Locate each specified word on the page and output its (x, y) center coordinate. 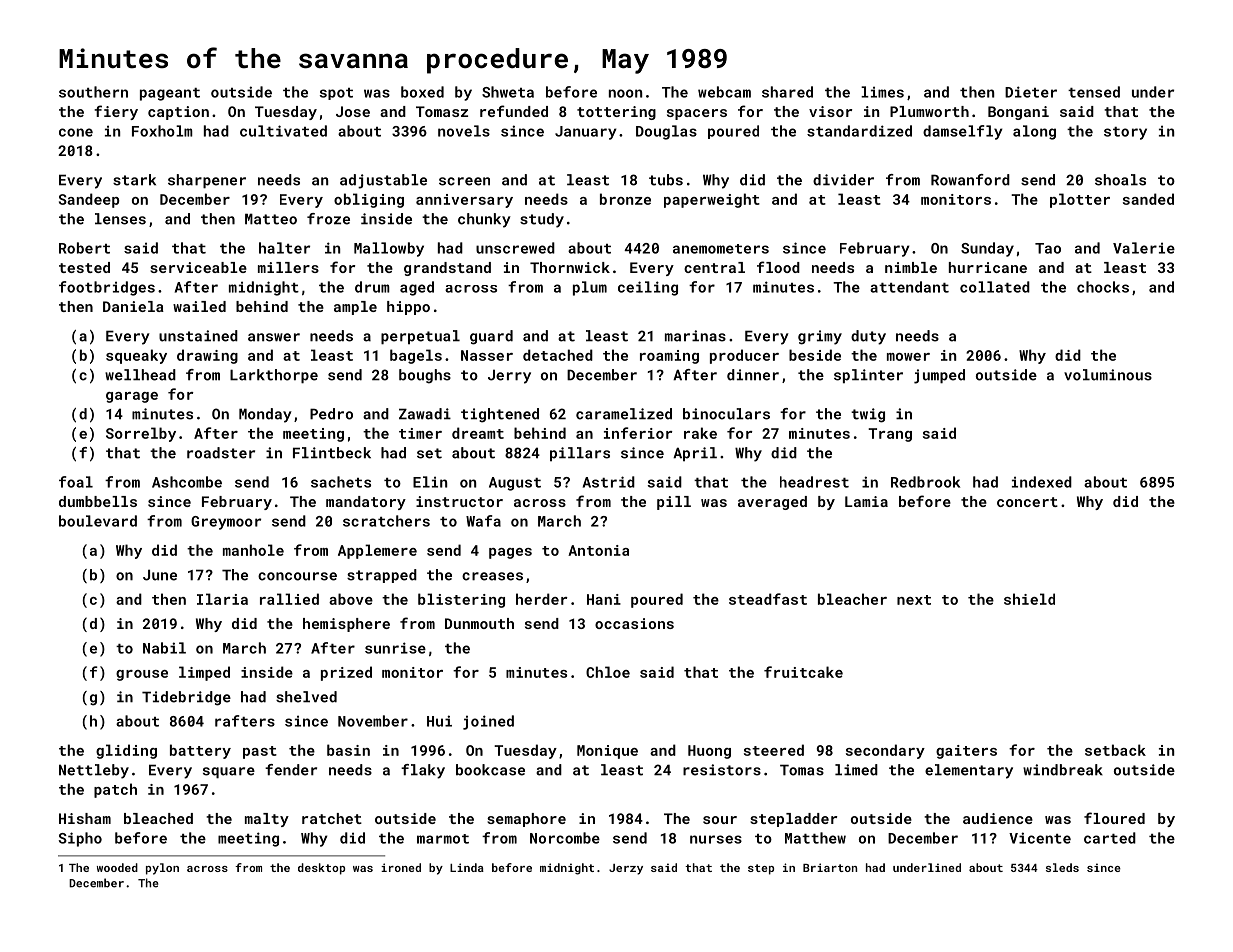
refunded (514, 111)
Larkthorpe (274, 376)
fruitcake (803, 672)
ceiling (648, 288)
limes (882, 92)
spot (336, 94)
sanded (1148, 199)
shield (1029, 599)
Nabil (164, 648)
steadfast (768, 599)
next (914, 600)
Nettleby (94, 771)
